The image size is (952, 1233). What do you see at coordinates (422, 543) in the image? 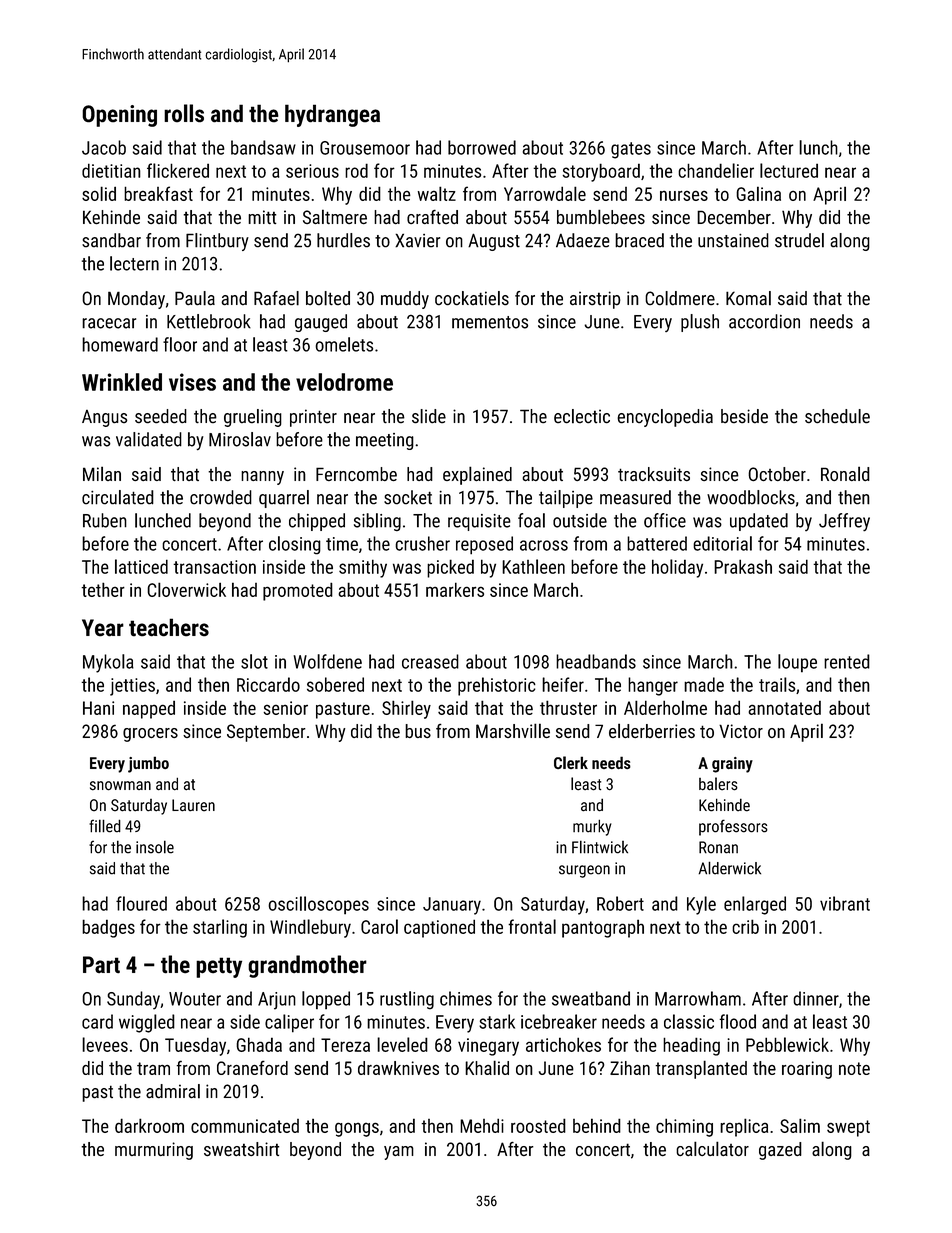
I see `crusher` at bounding box center [422, 543].
